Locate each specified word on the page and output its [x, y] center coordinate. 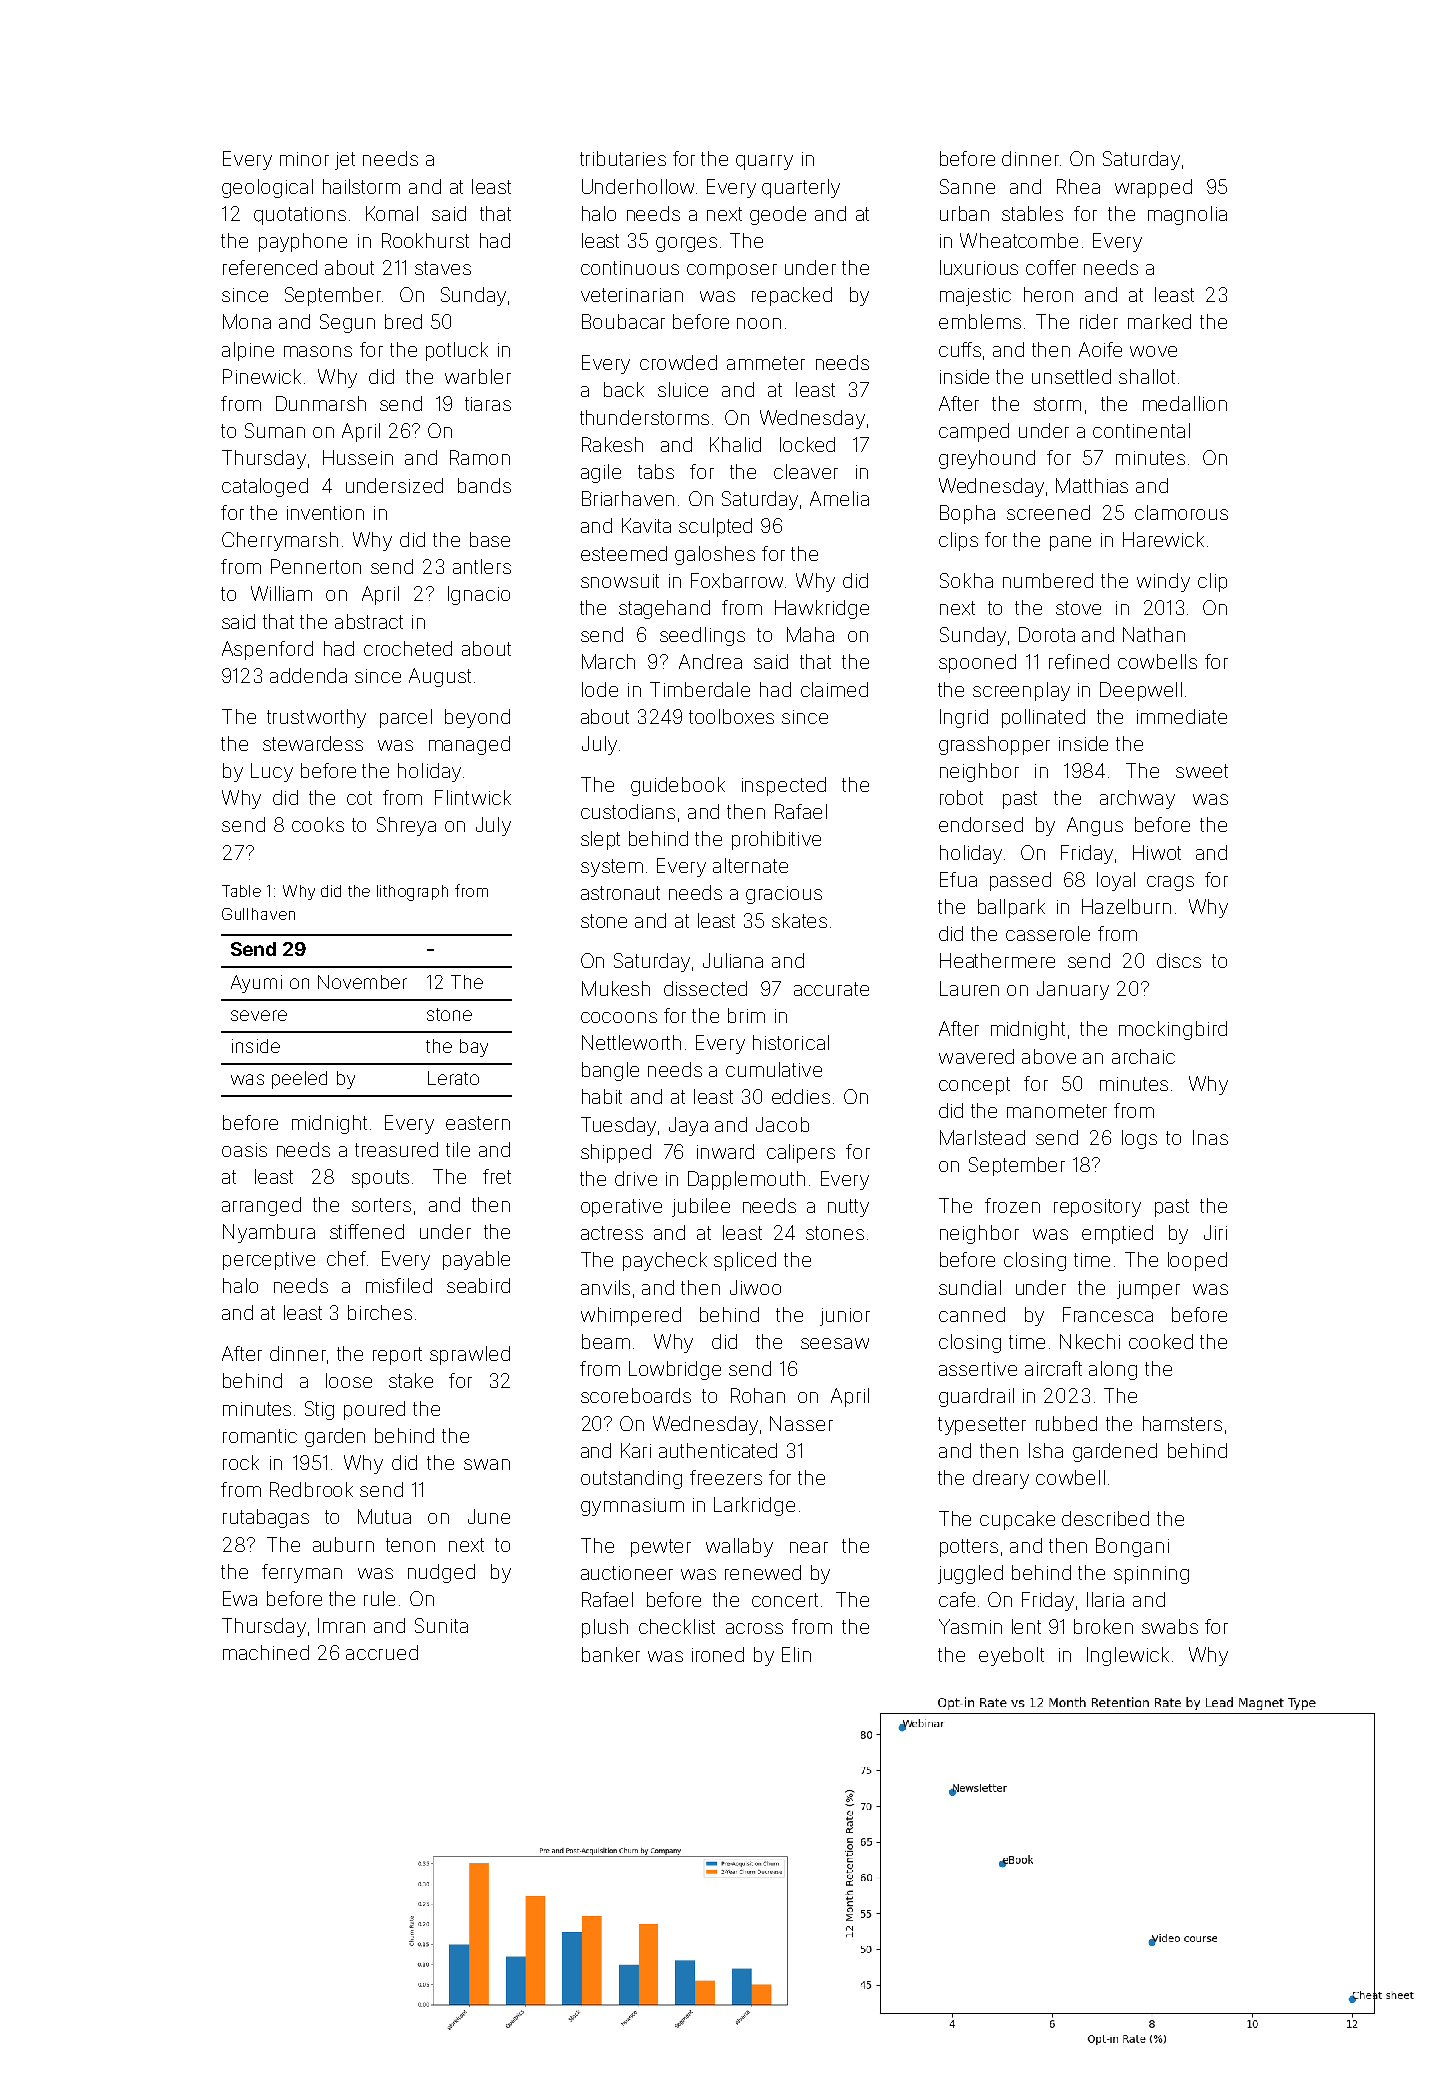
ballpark [1011, 908]
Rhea [1078, 186]
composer [732, 271]
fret [497, 1176]
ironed [718, 1654]
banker [611, 1654]
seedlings [702, 636]
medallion [1185, 403]
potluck [457, 351]
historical [791, 1042]
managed [469, 745]
